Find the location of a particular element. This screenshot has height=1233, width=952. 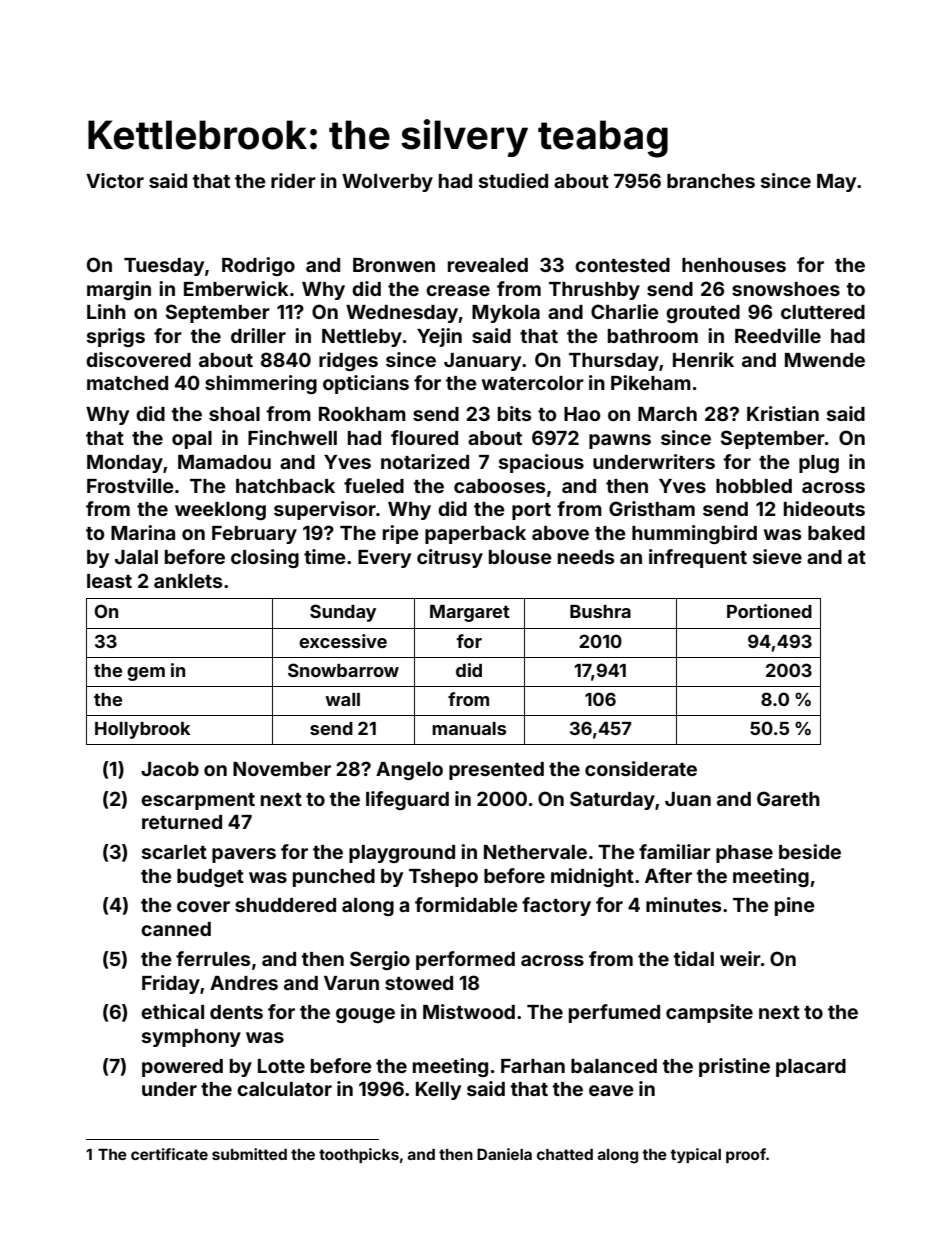

considerate is located at coordinates (641, 768).
